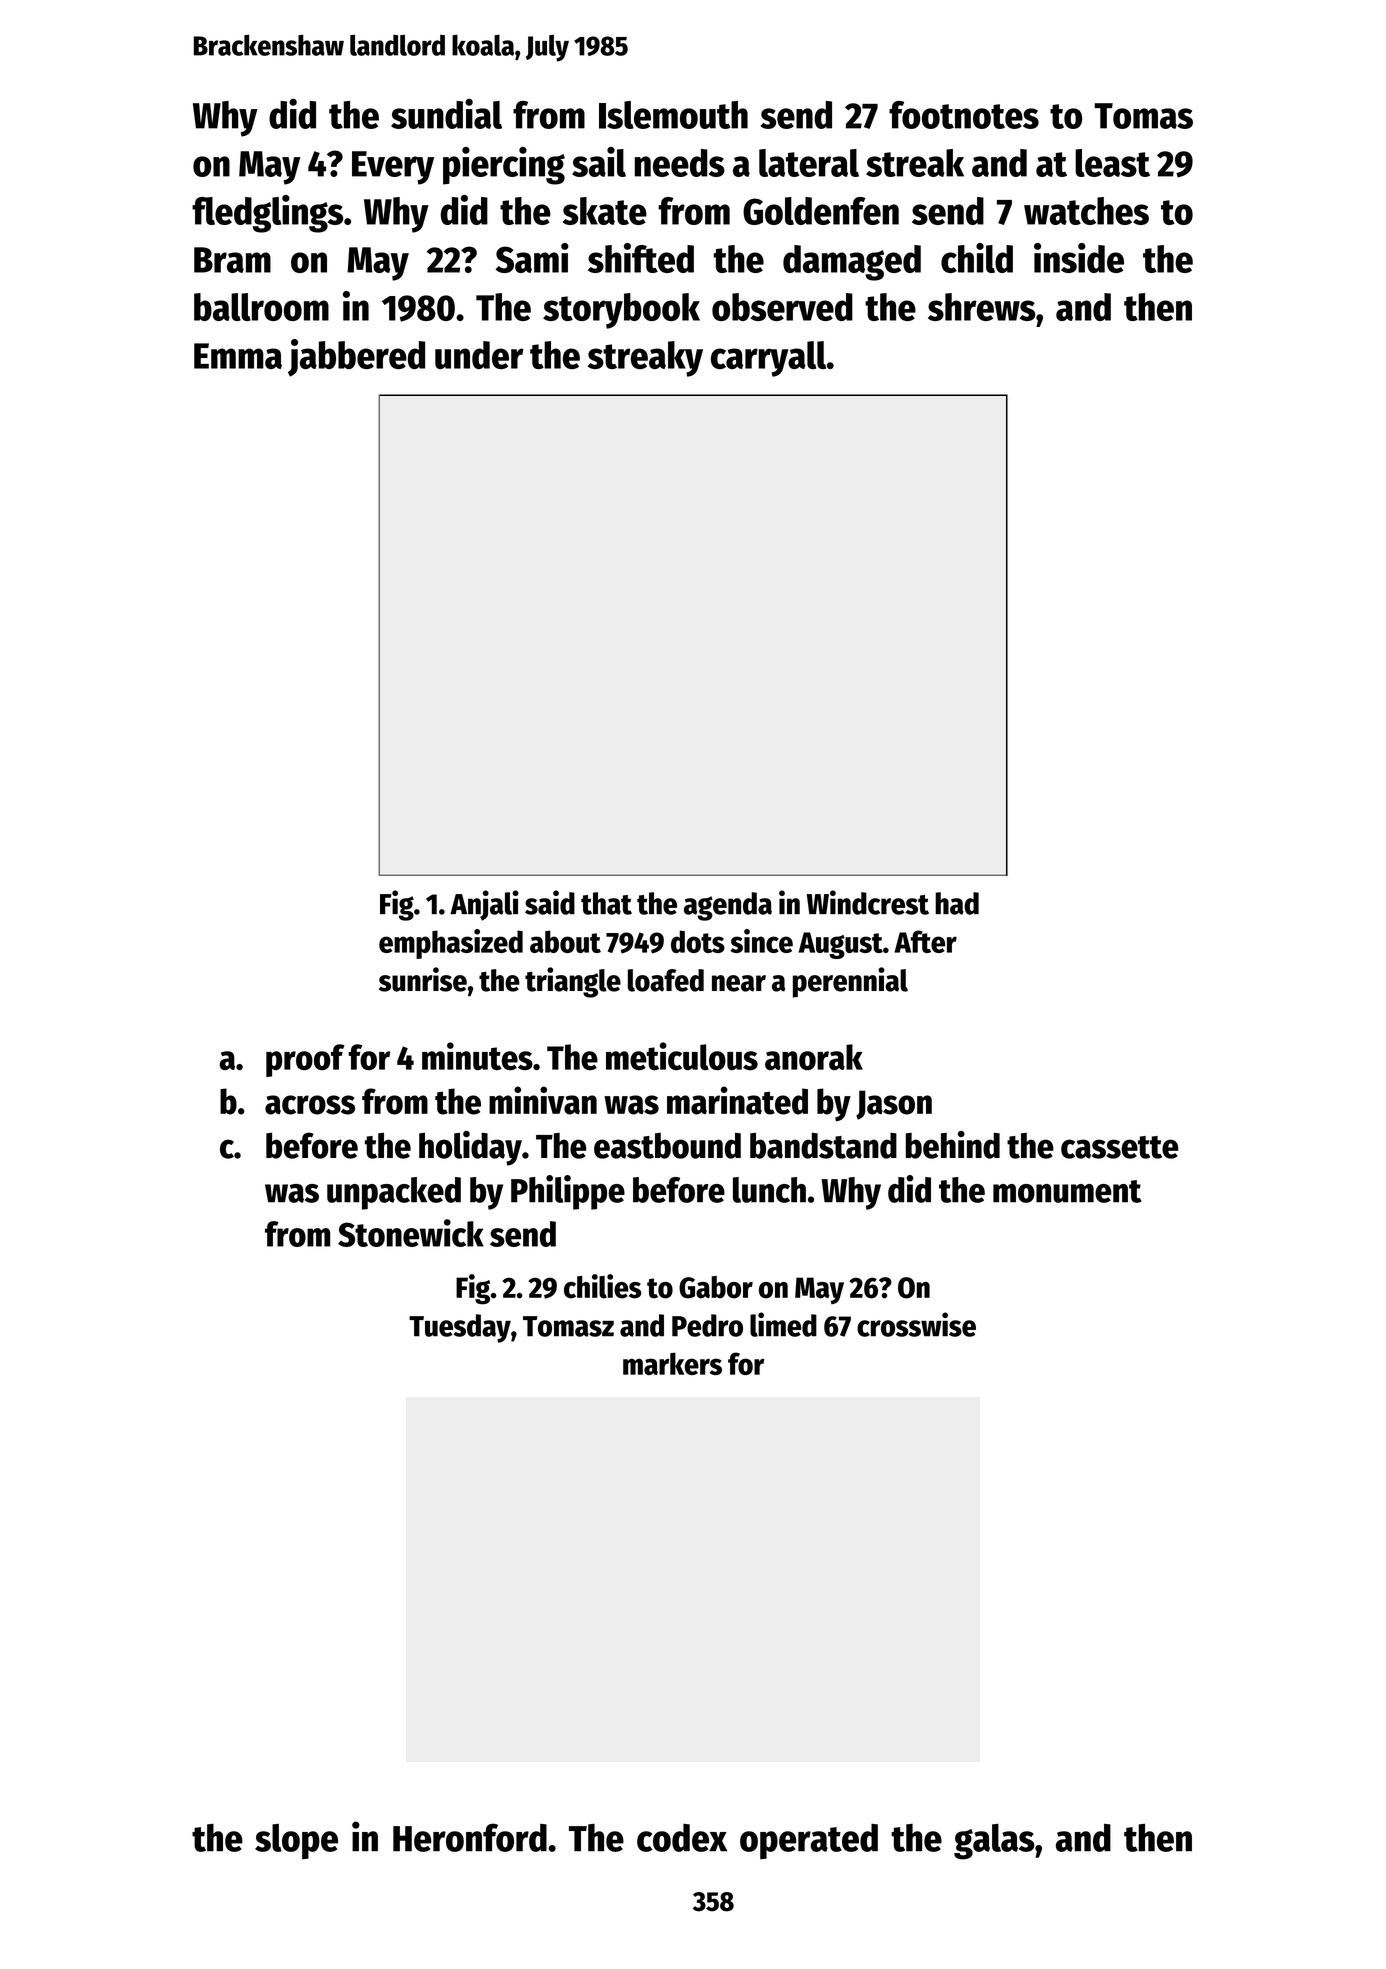 This document has height=1969, width=1386. What do you see at coordinates (1079, 258) in the document?
I see `inside` at bounding box center [1079, 258].
